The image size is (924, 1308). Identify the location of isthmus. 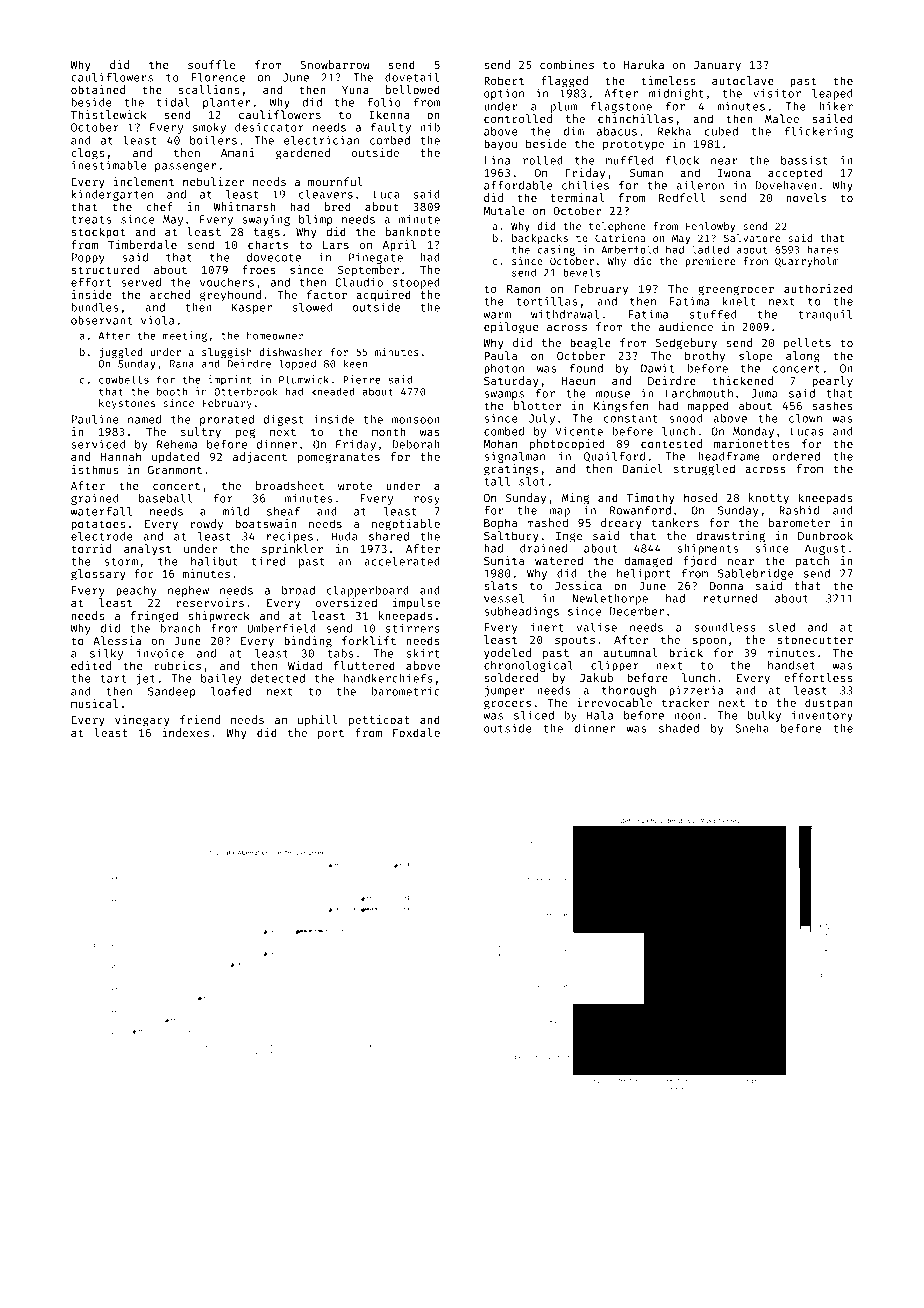
(95, 469).
